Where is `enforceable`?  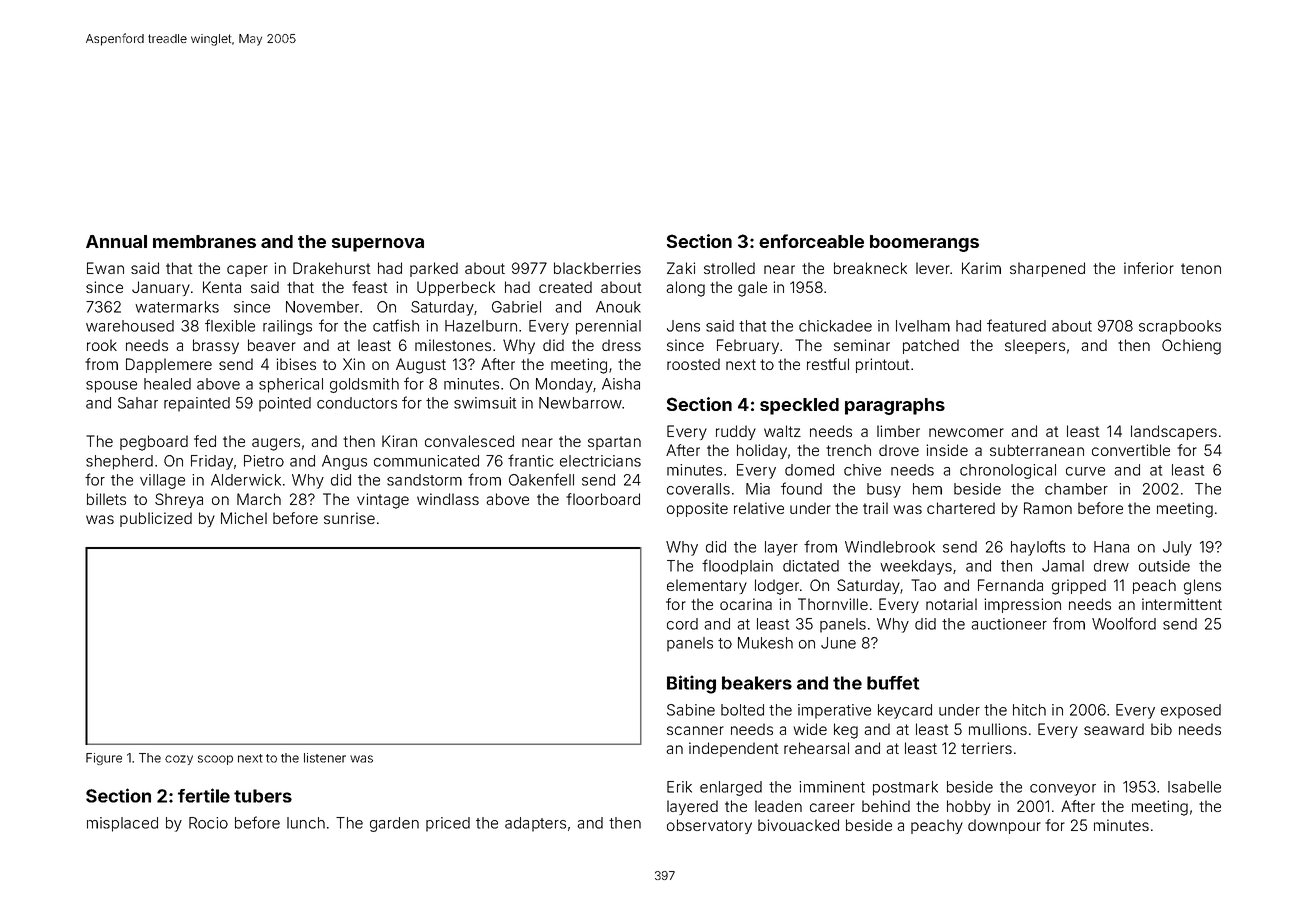
enforceable is located at coordinates (811, 241).
